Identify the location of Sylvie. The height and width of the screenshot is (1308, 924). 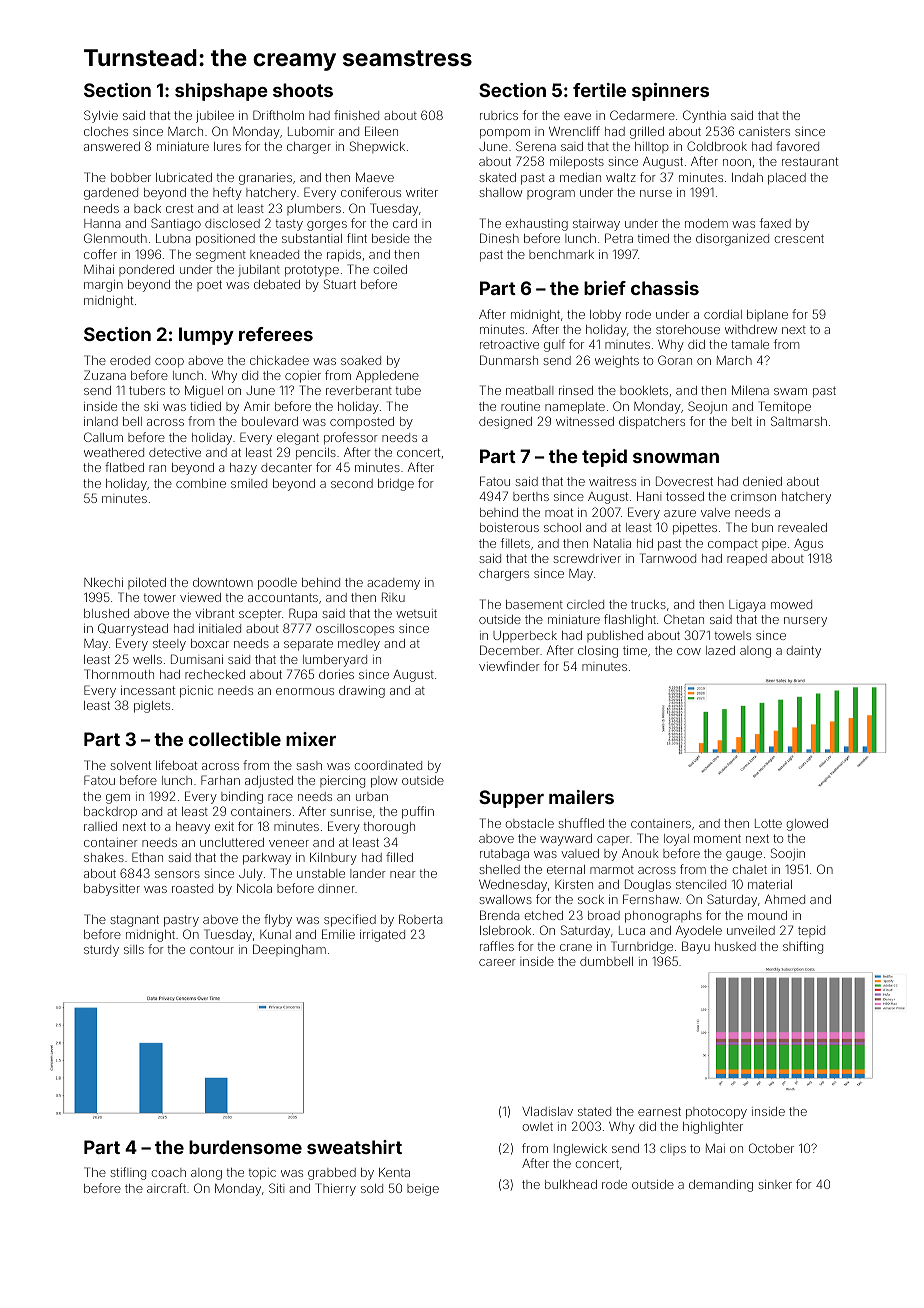
(101, 116).
